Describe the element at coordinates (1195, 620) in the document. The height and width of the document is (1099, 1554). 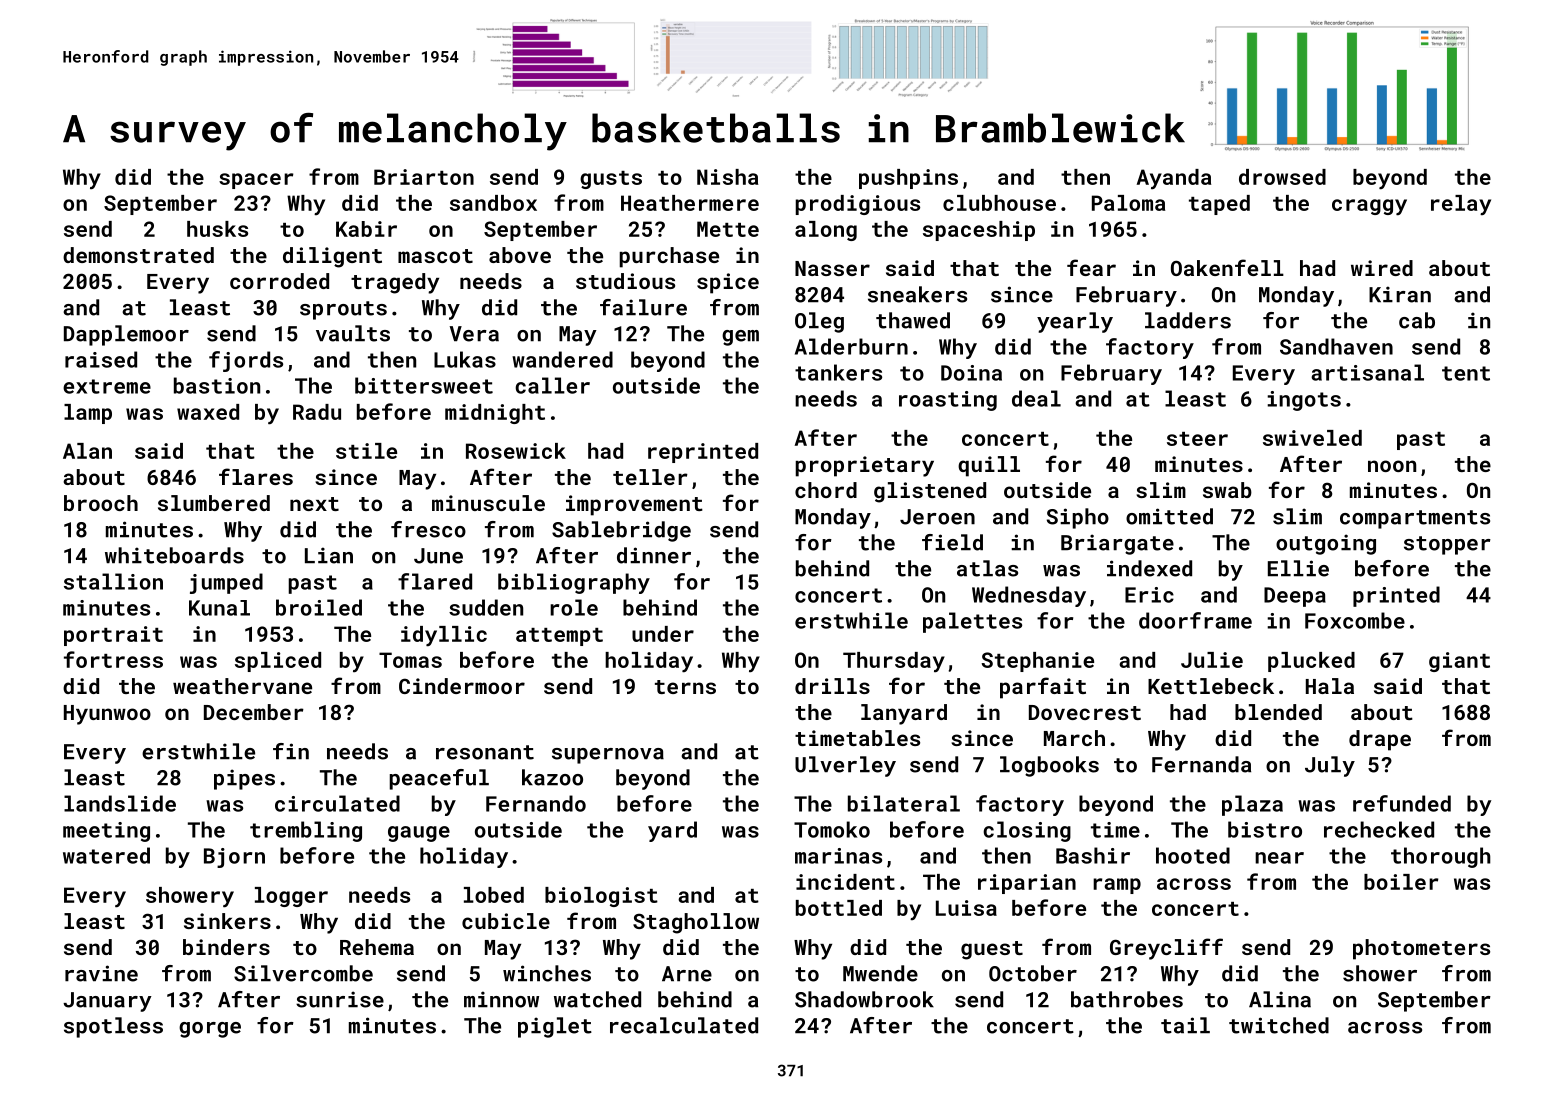
I see `doorframe` at that location.
